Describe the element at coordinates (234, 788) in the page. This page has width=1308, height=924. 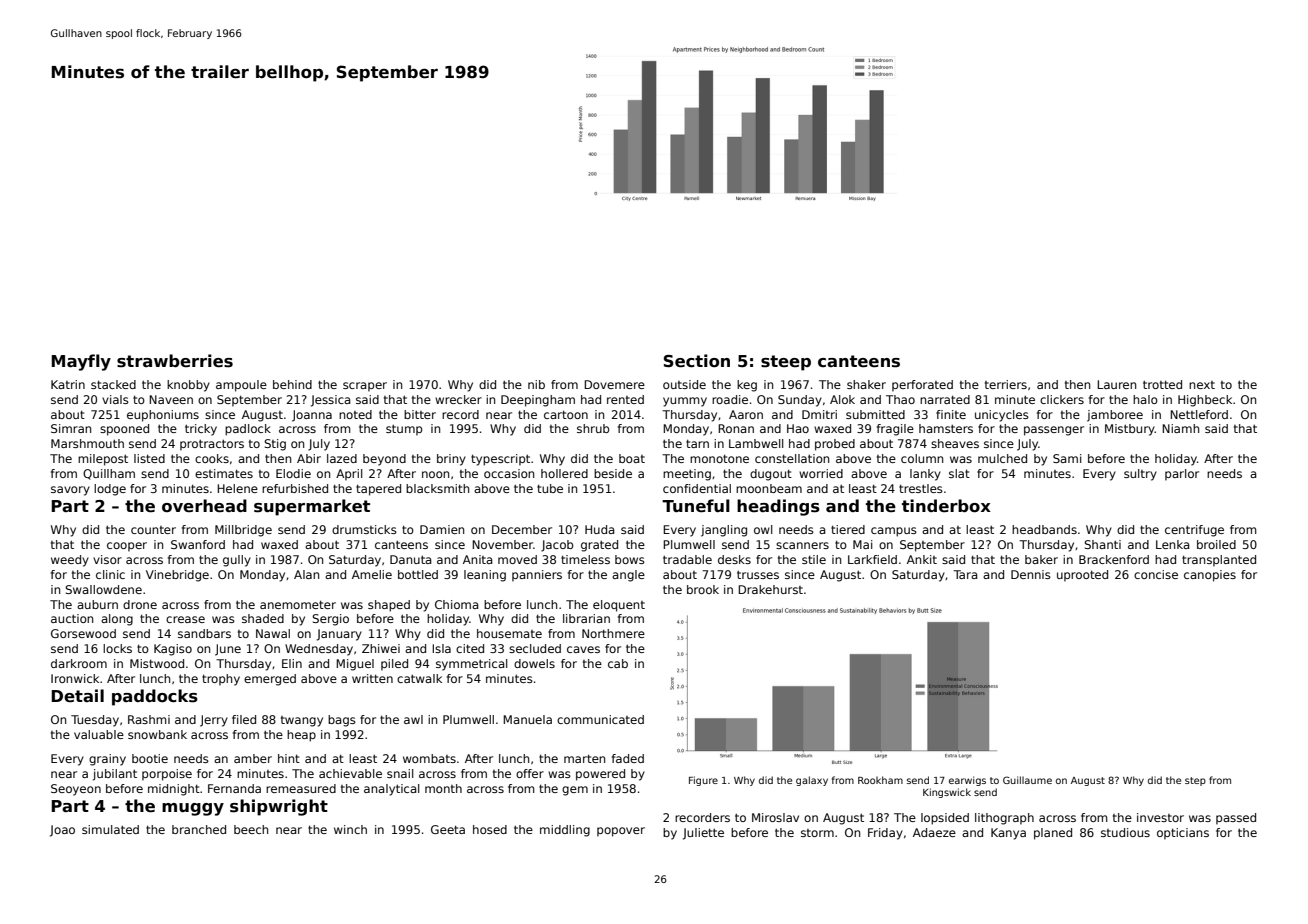
I see `Fernanda` at that location.
